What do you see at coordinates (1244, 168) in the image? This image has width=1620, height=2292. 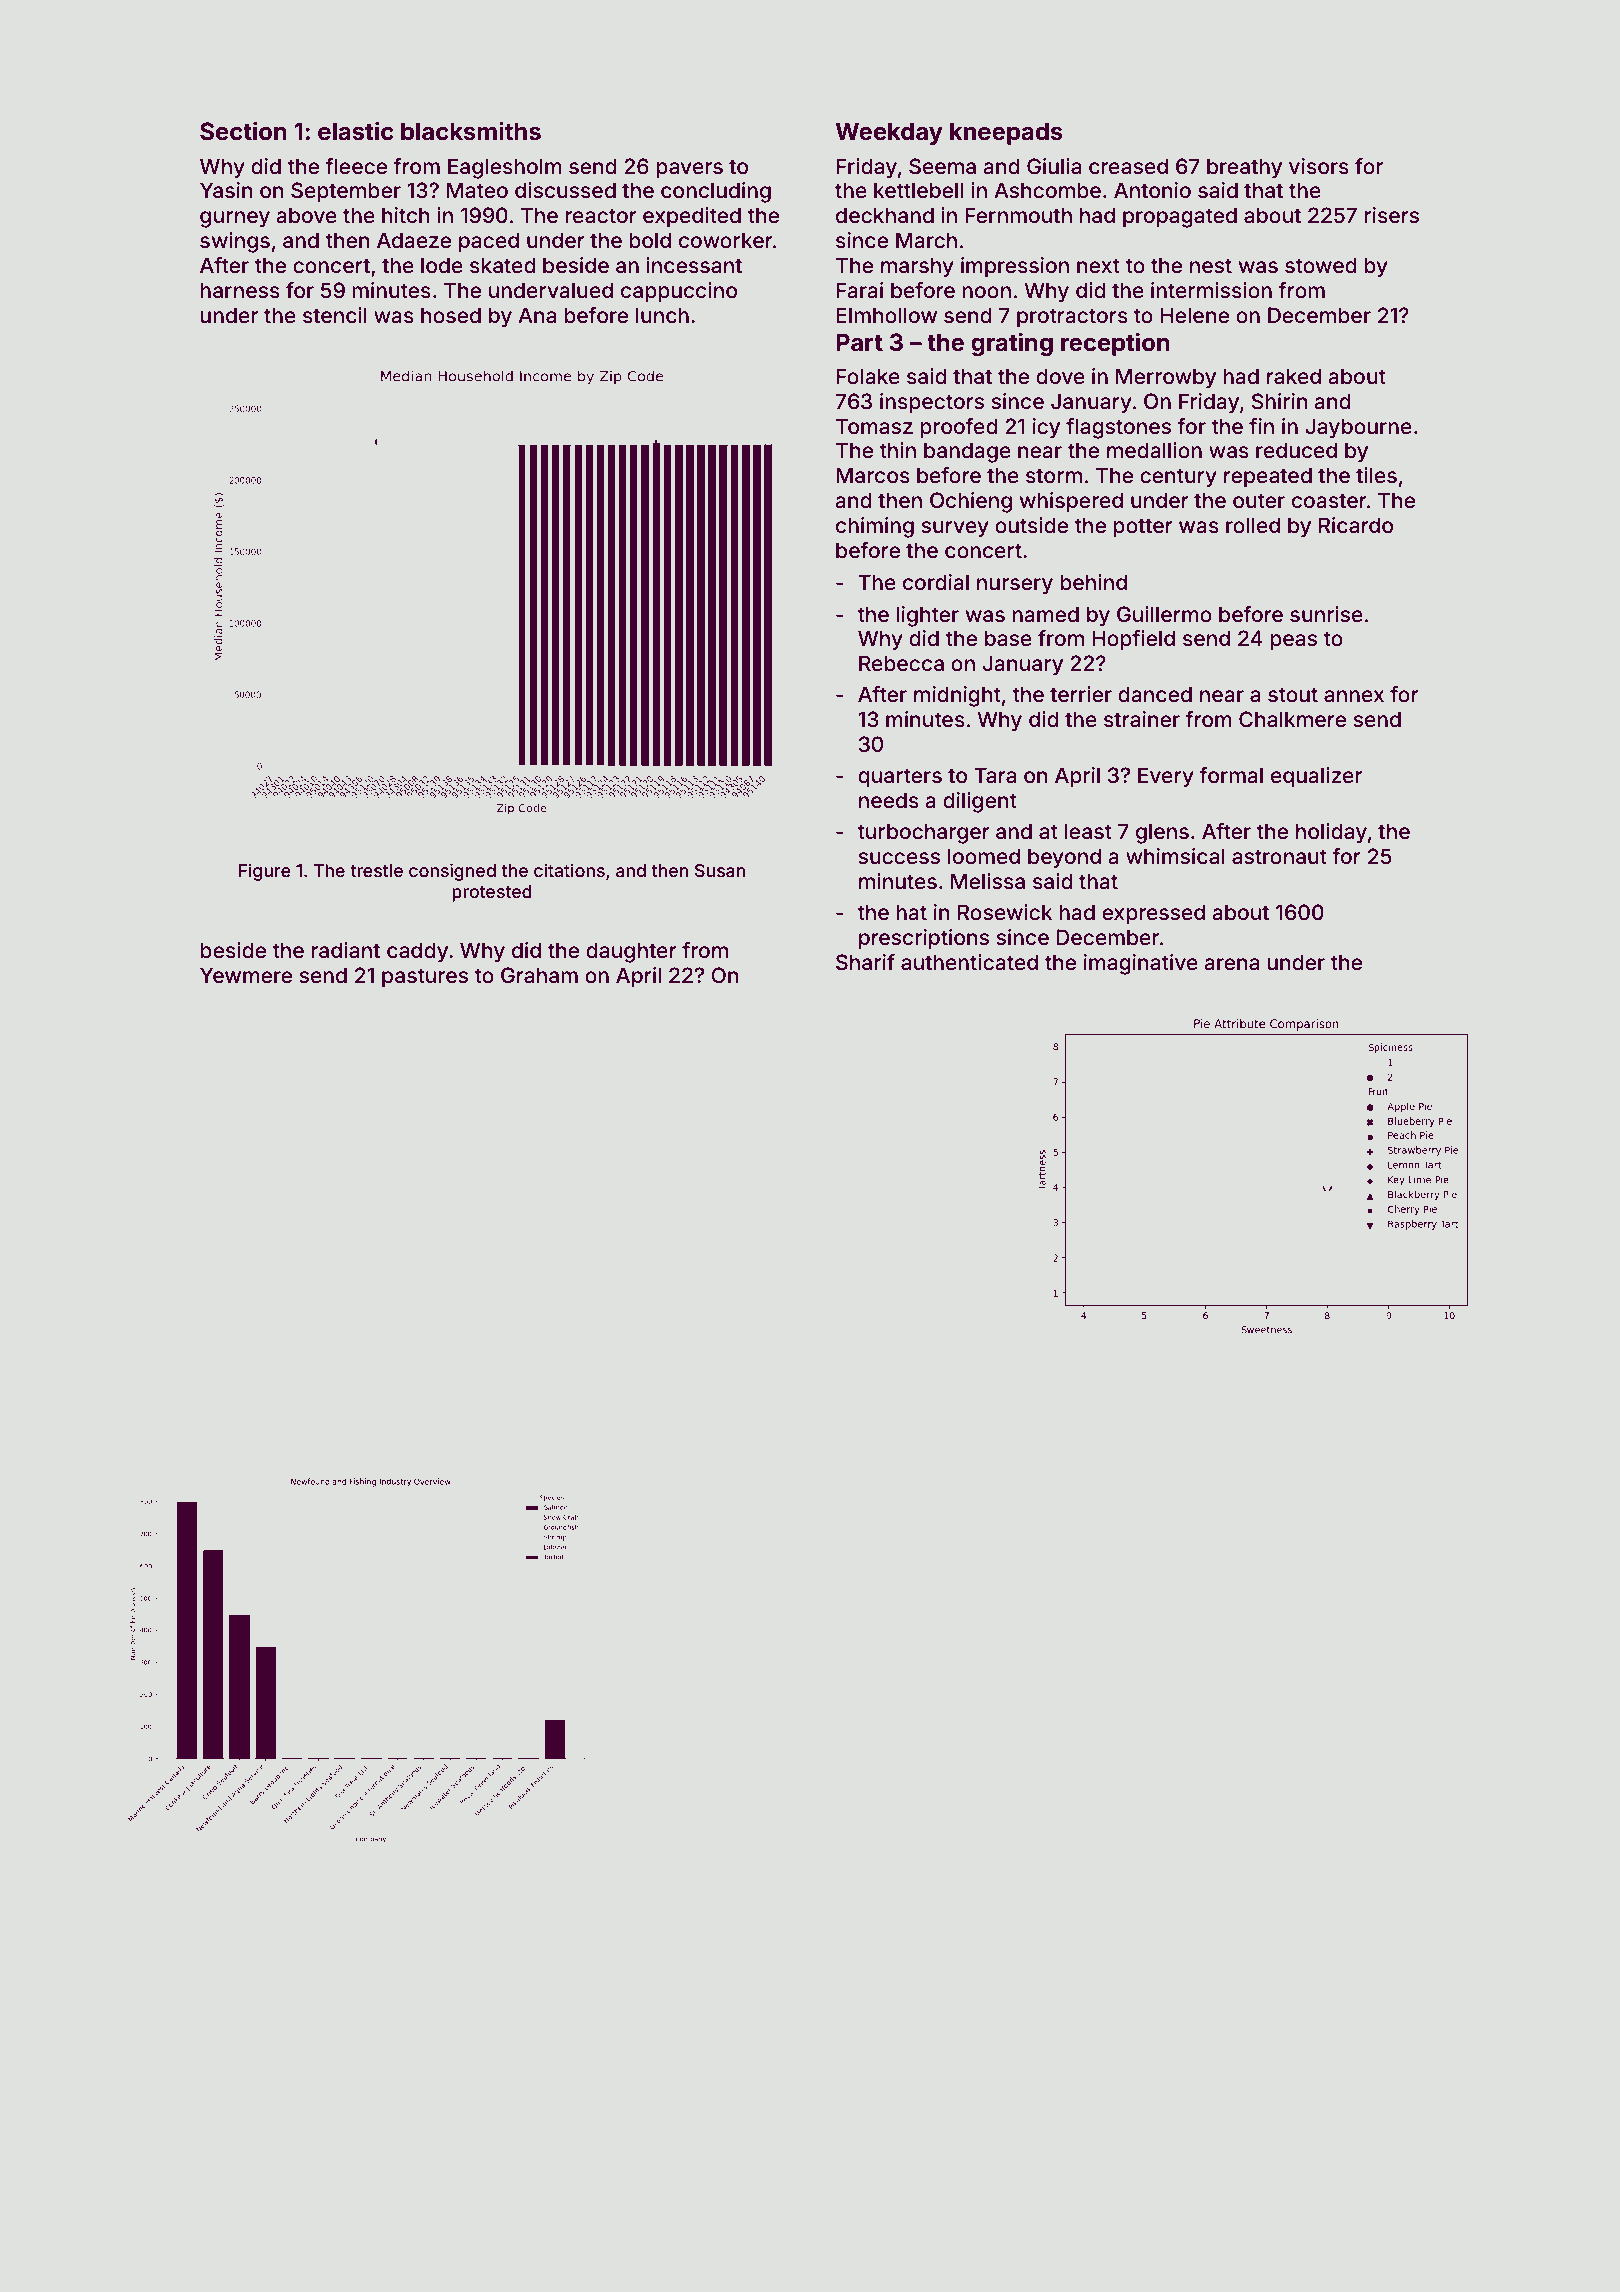 I see `breathy` at bounding box center [1244, 168].
